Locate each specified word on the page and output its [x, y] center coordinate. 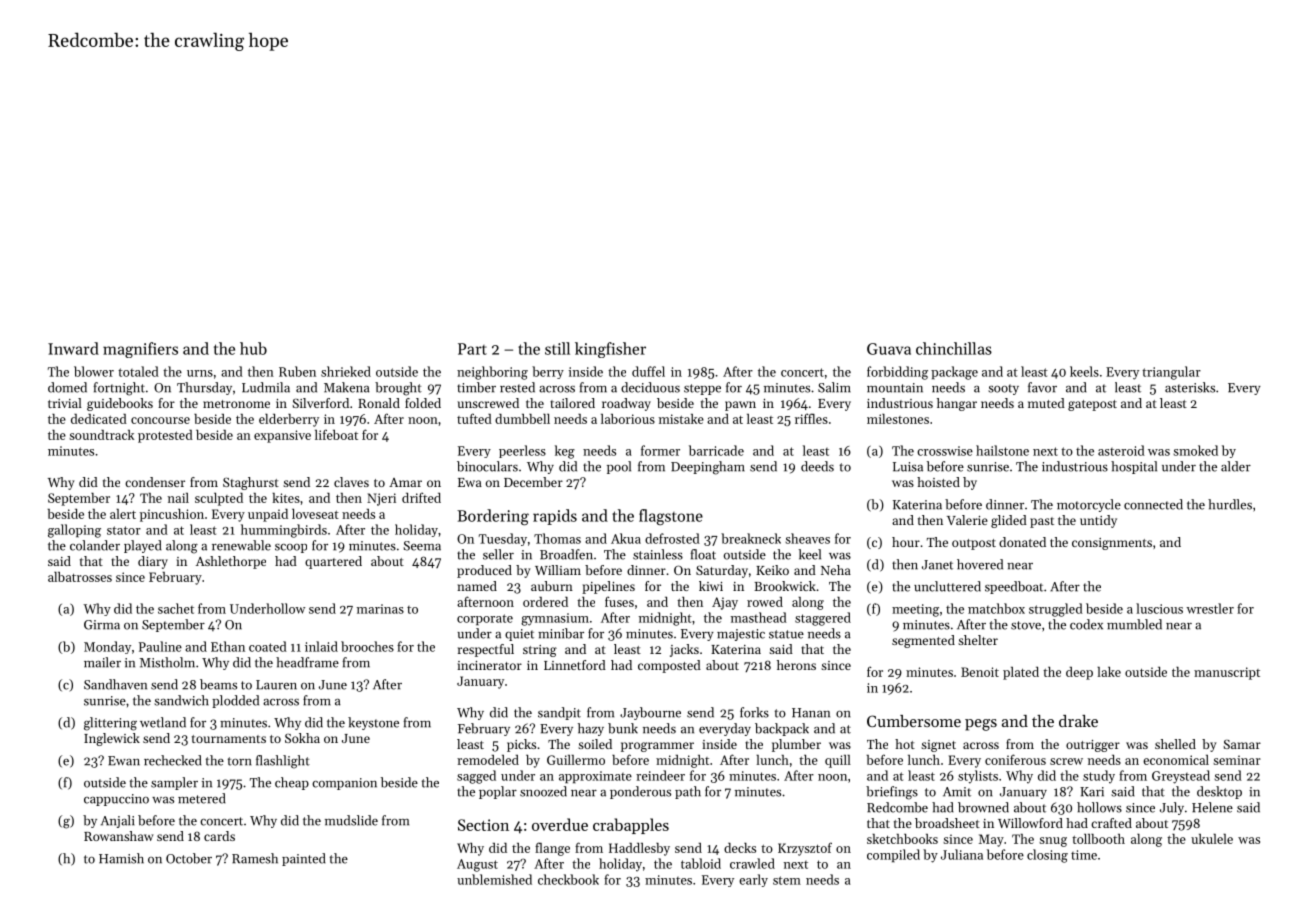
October [189, 858]
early [753, 880]
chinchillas [954, 348]
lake [1109, 671]
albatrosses [80, 576]
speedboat [1014, 587]
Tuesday [503, 539]
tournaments [229, 739]
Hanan [811, 713]
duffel [648, 371]
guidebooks [120, 404]
